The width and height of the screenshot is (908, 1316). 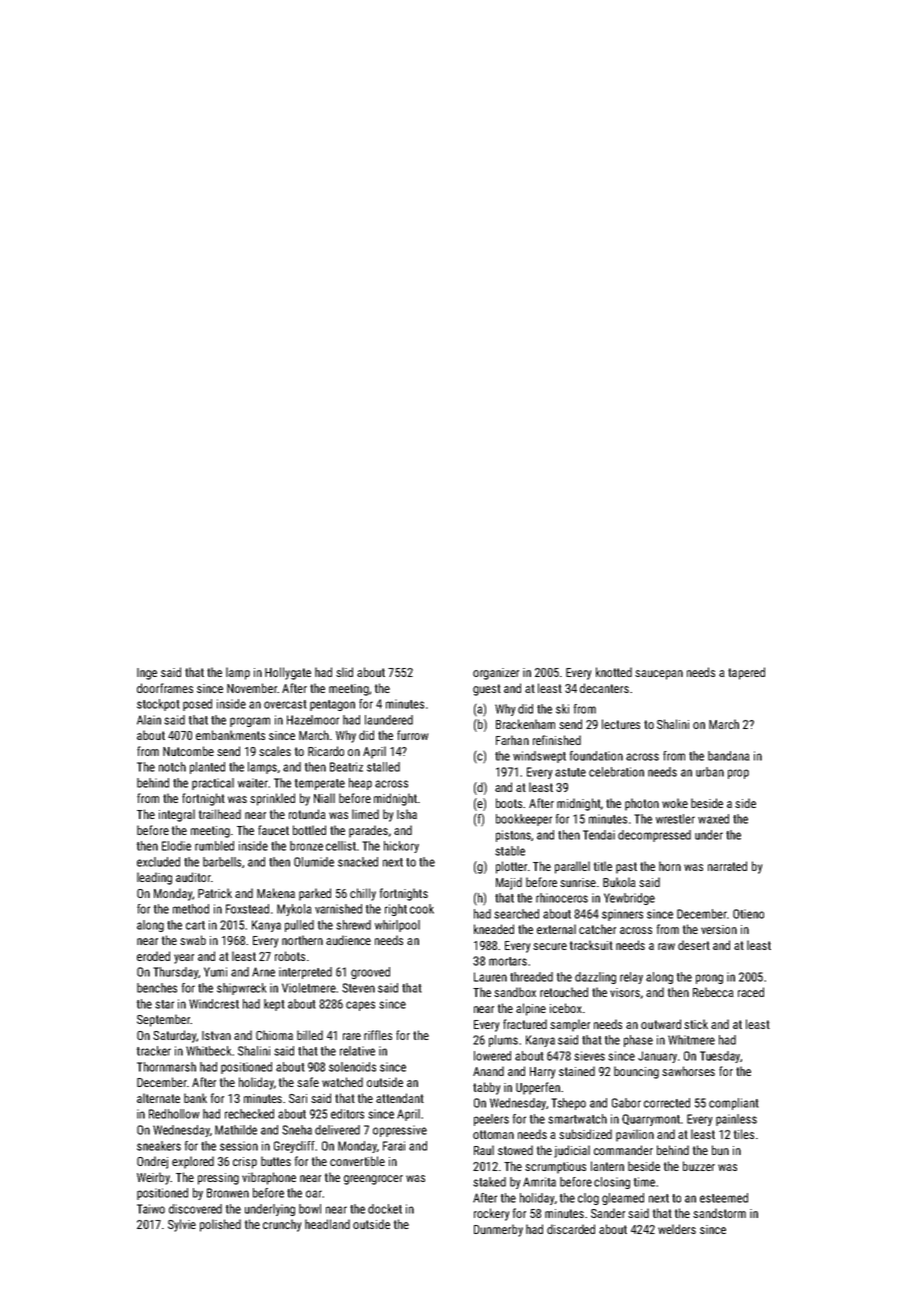 I want to click on sampler, so click(x=570, y=1025).
